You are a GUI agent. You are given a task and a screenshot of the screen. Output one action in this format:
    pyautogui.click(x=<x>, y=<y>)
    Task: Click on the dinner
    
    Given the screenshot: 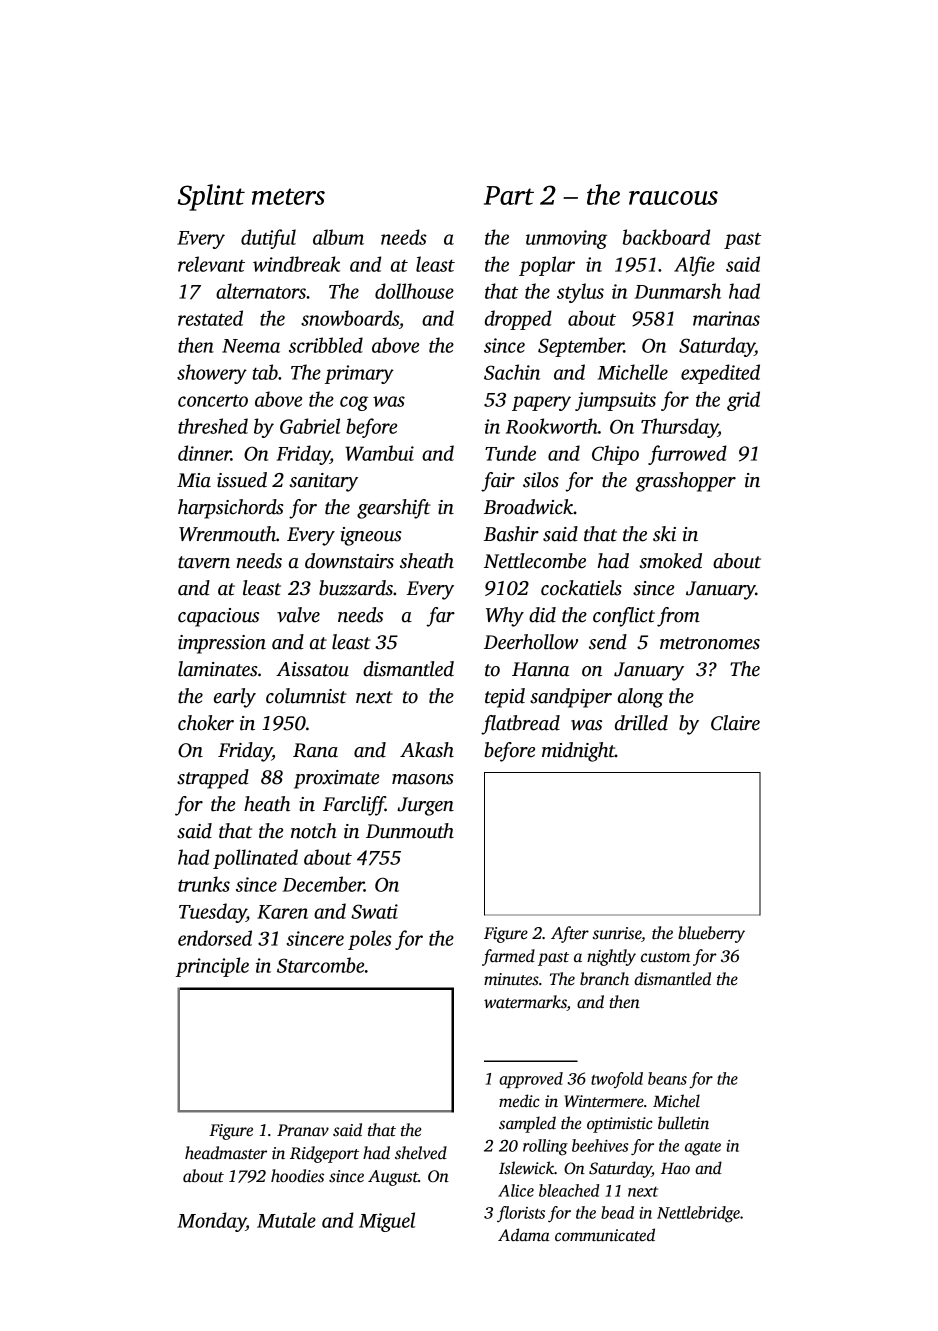 What is the action you would take?
    pyautogui.click(x=204, y=453)
